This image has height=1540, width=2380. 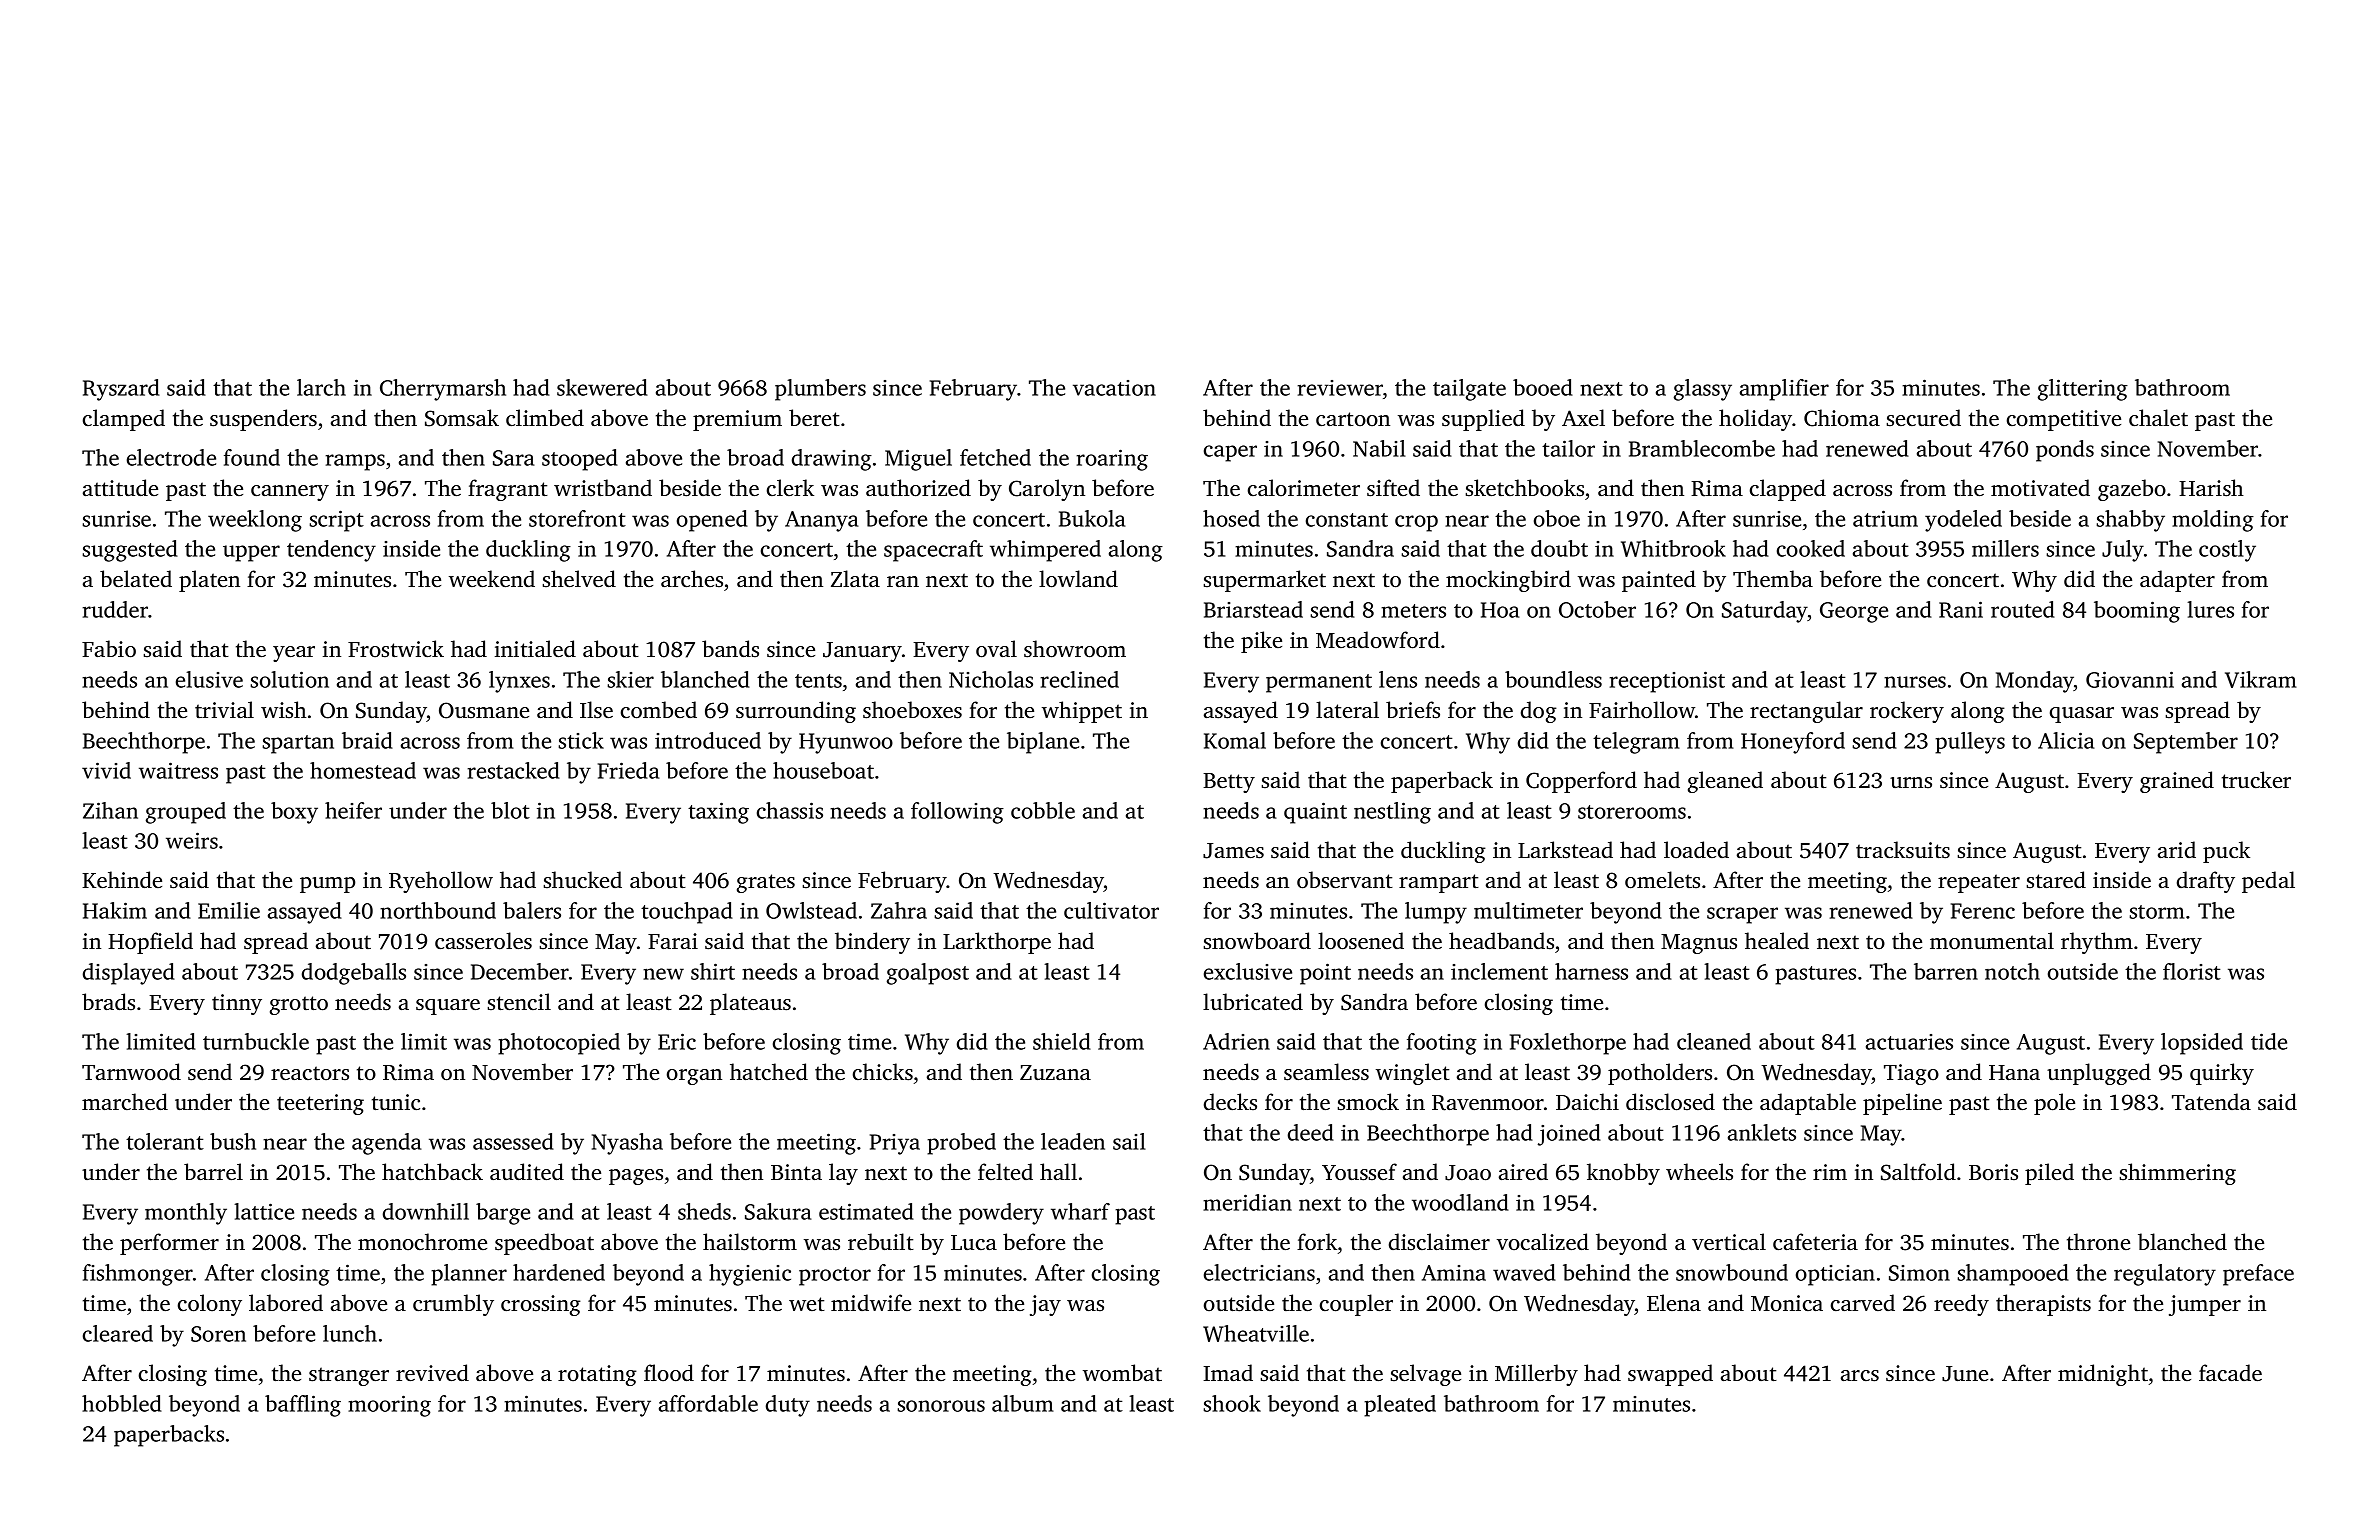 What do you see at coordinates (462, 418) in the image?
I see `Somsak` at bounding box center [462, 418].
